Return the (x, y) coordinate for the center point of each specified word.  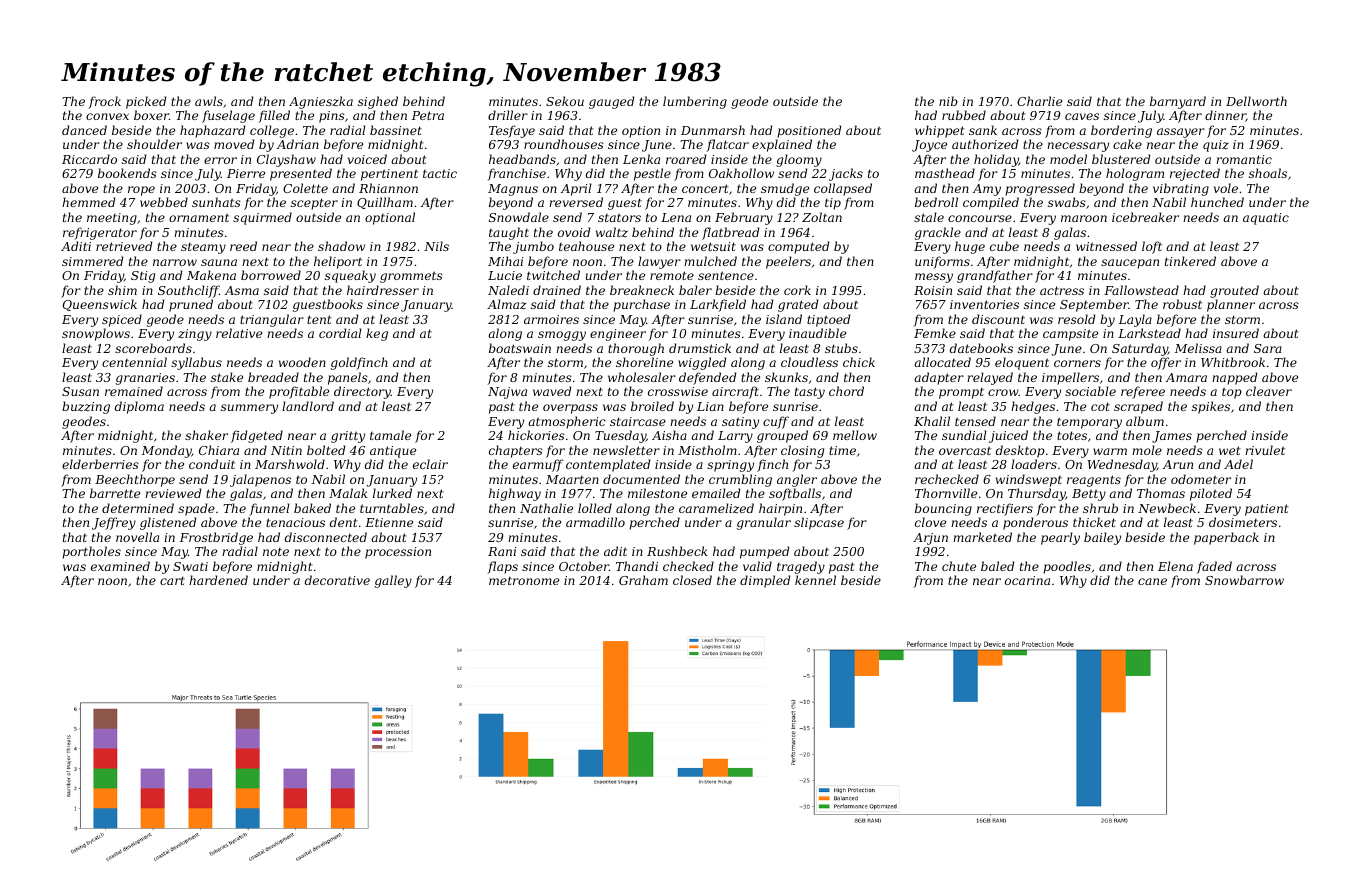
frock (104, 102)
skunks (786, 377)
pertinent (389, 175)
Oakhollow (741, 173)
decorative (337, 580)
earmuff (538, 465)
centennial (134, 362)
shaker (206, 435)
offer (1166, 363)
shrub (1100, 508)
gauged (611, 102)
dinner (1225, 116)
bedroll (936, 202)
